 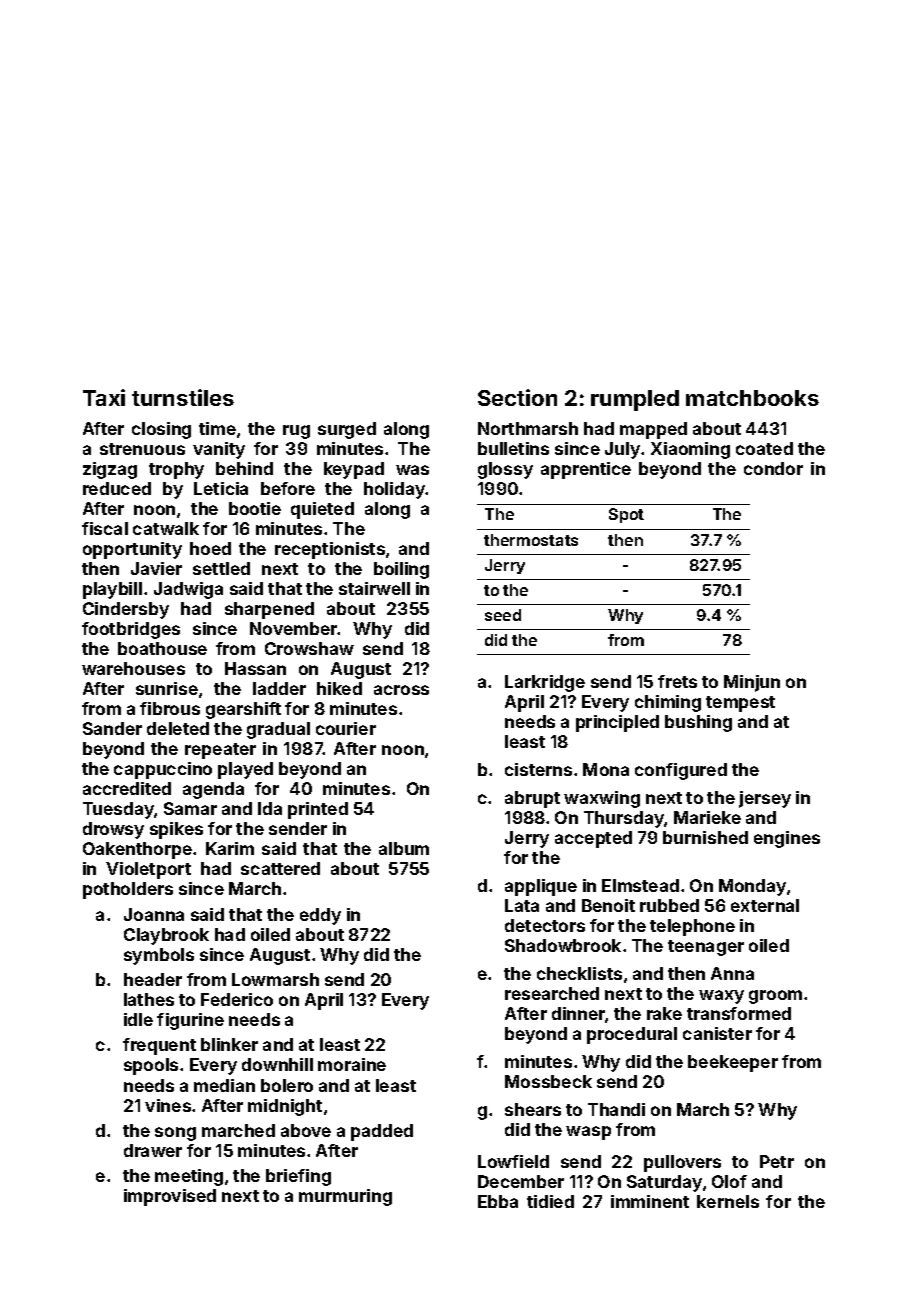 I want to click on trophy, so click(x=176, y=470).
